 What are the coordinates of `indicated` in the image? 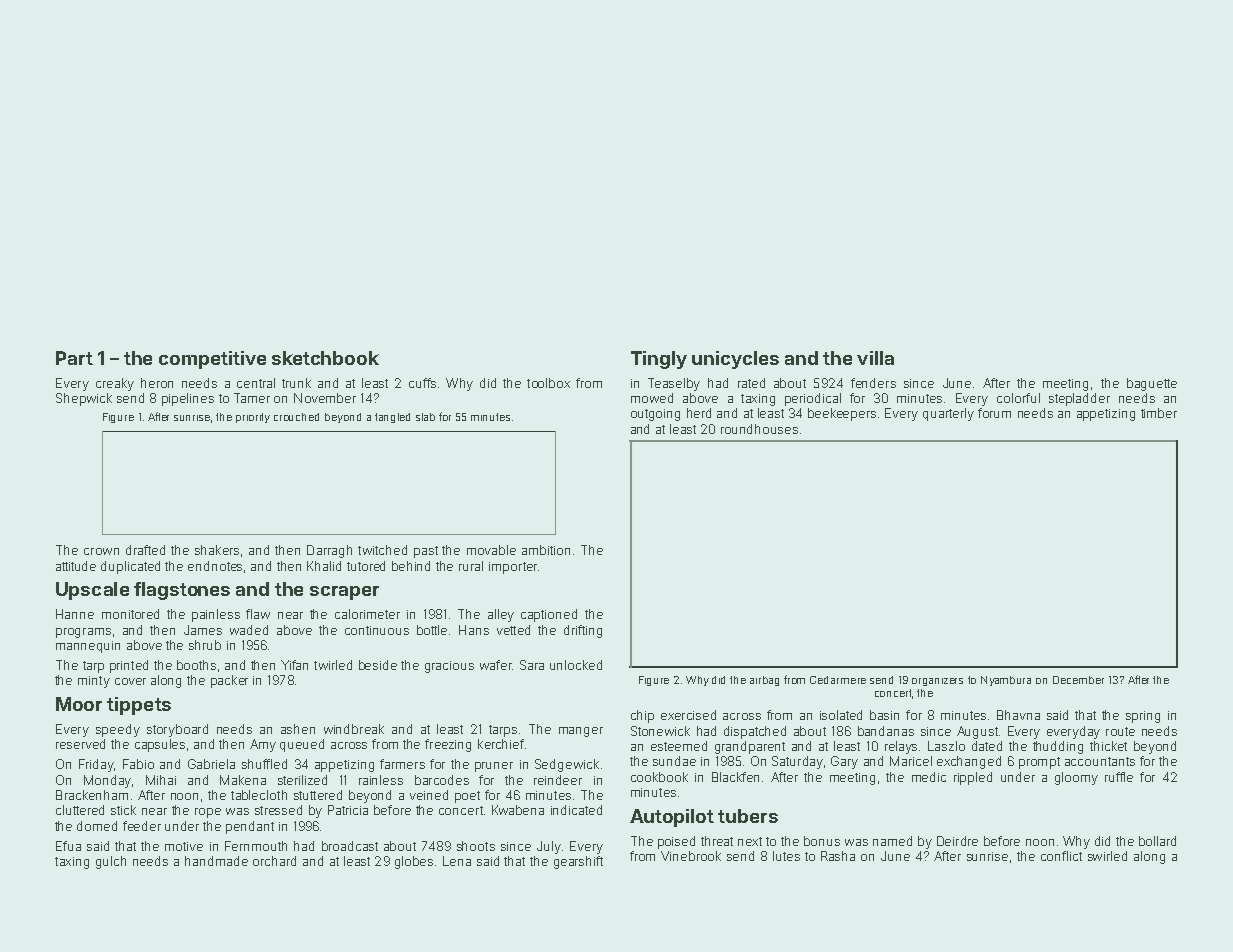 It's located at (576, 810).
